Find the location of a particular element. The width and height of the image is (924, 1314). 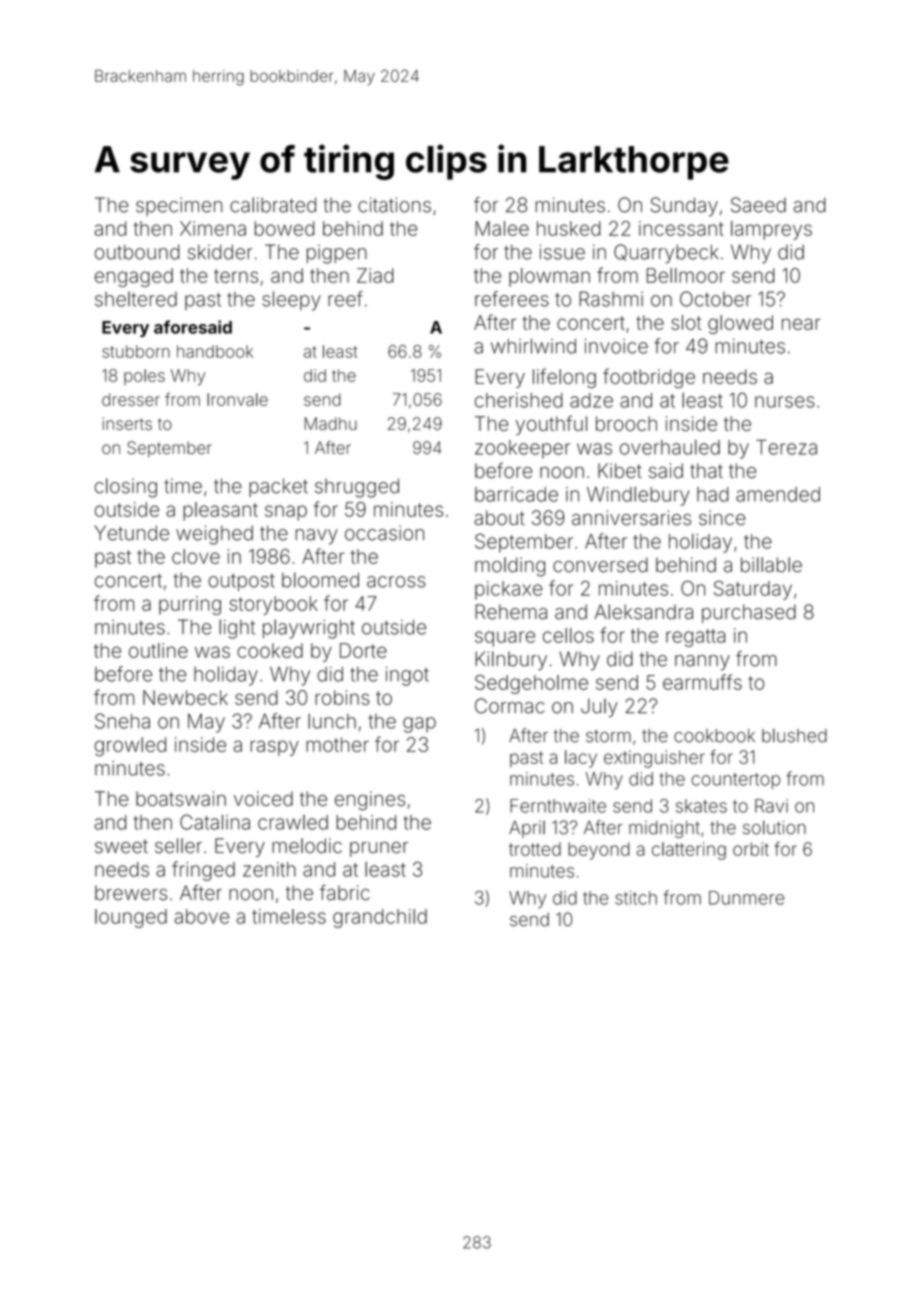

shrugged is located at coordinates (357, 488).
